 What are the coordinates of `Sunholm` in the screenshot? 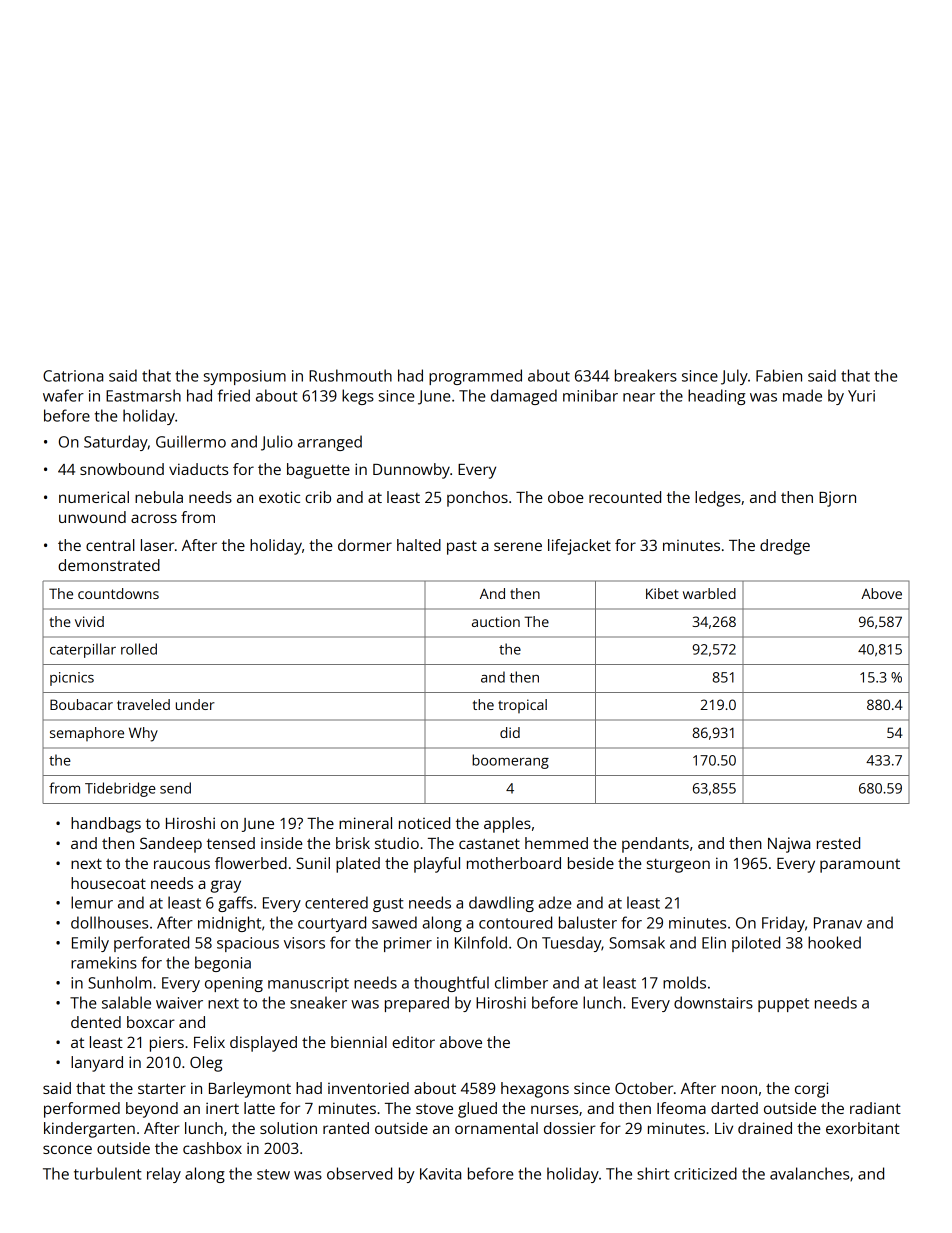 It's located at (120, 982).
